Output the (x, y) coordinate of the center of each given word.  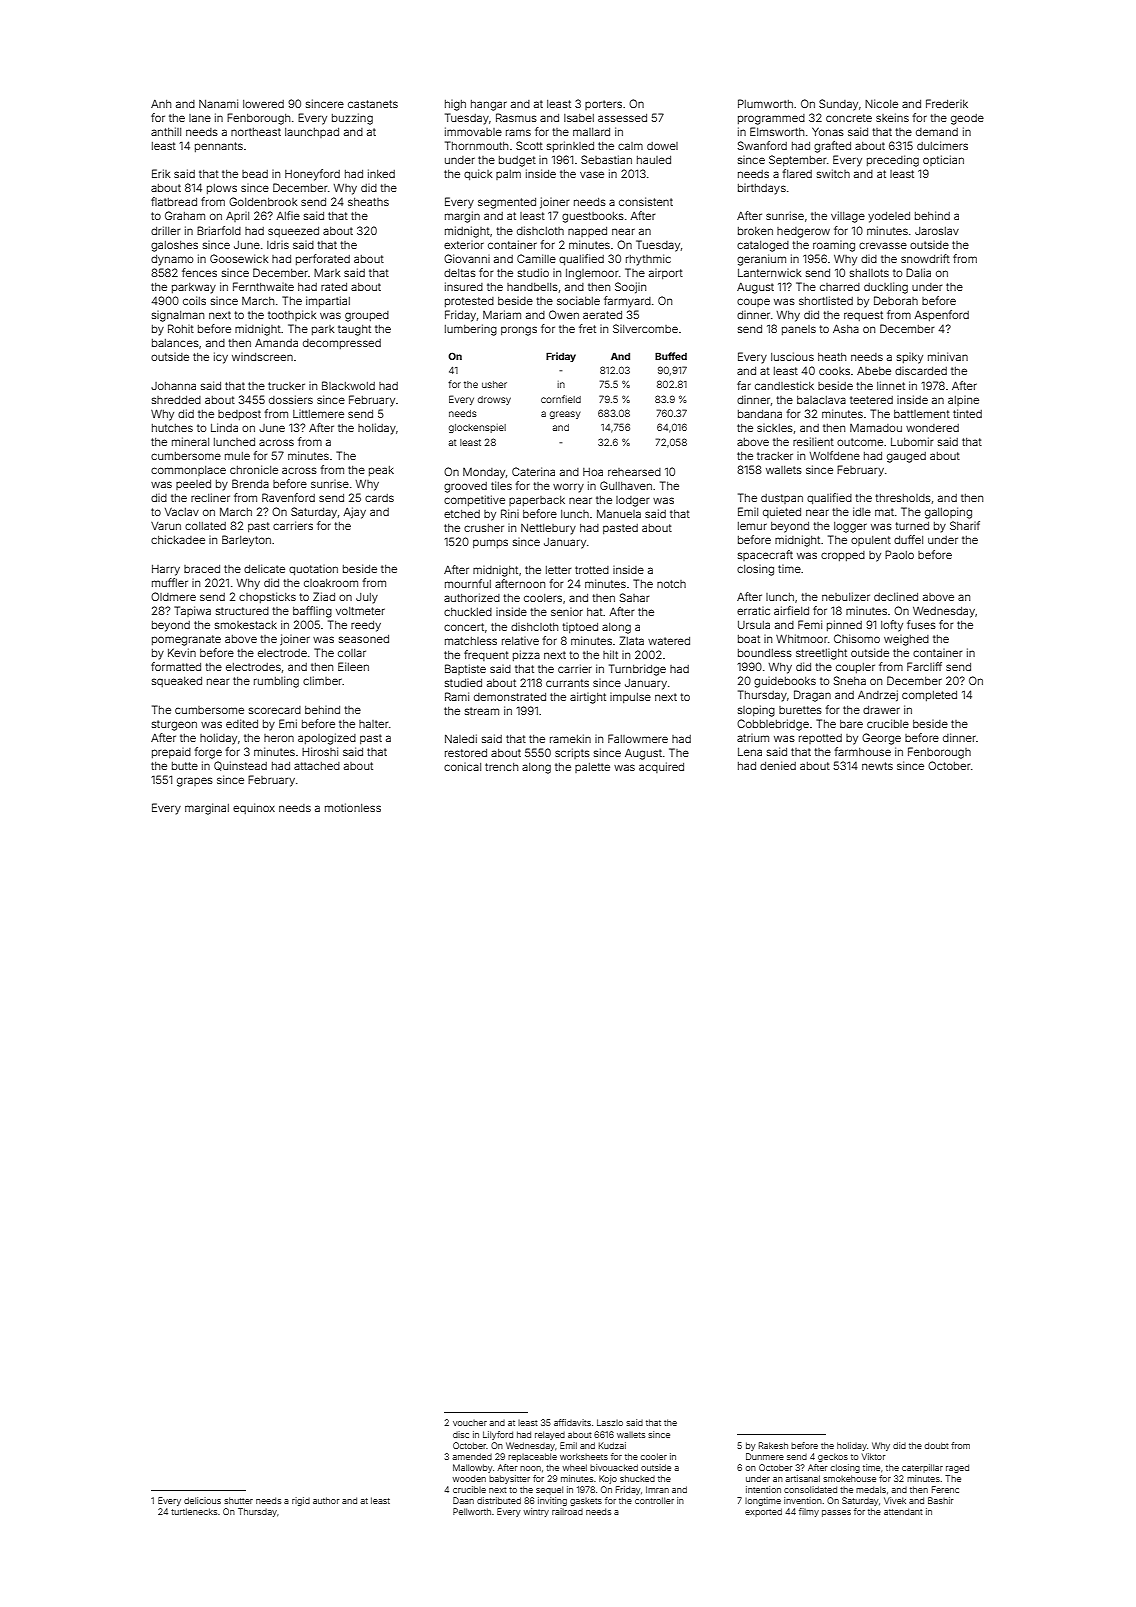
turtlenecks (194, 1511)
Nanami (218, 103)
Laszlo (610, 1422)
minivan (948, 356)
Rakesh (773, 1445)
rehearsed (634, 472)
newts (877, 766)
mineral (190, 441)
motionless (353, 807)
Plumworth (765, 103)
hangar (489, 105)
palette (592, 768)
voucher (470, 1423)
